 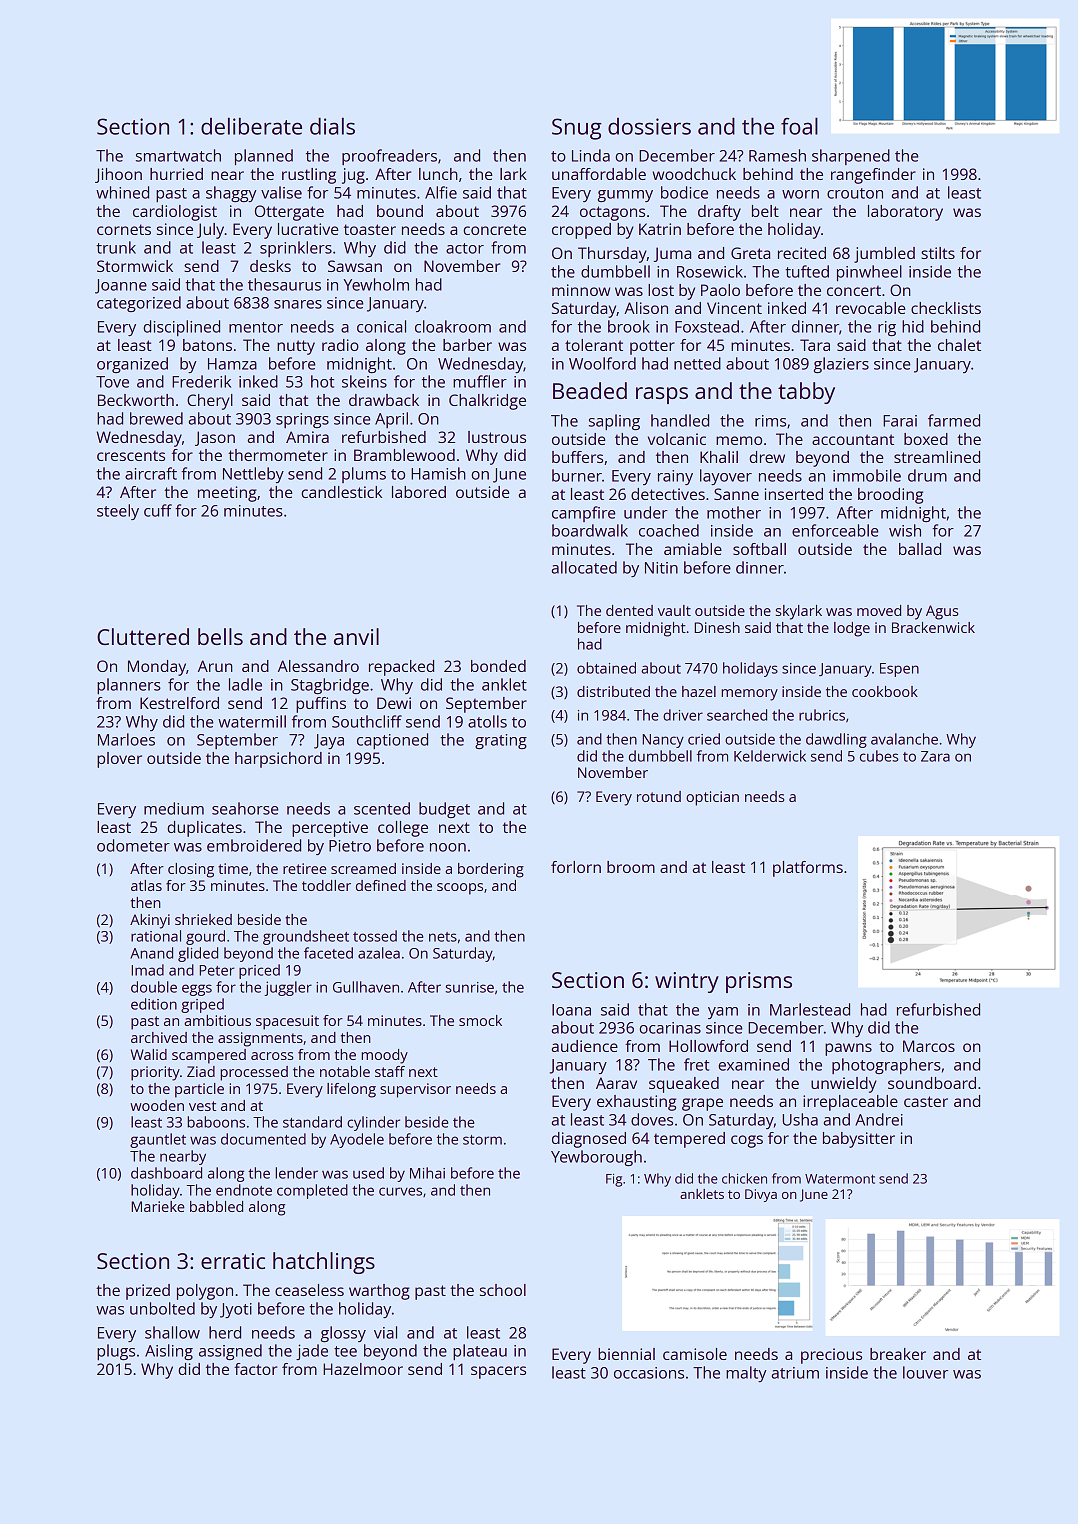 I want to click on budget, so click(x=444, y=810).
